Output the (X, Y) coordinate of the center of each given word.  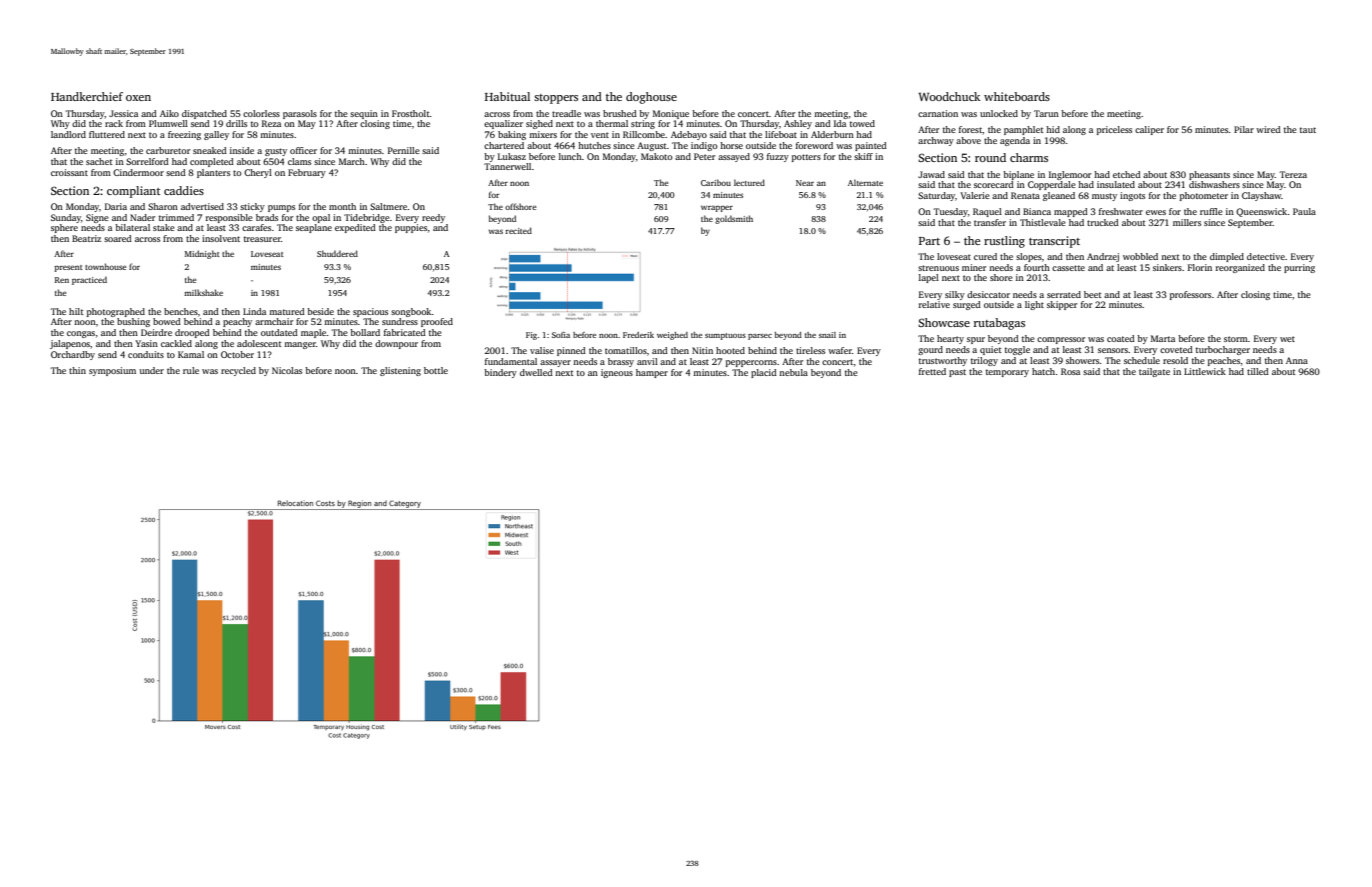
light (1034, 305)
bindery (500, 373)
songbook (411, 312)
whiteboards (1017, 96)
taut (1308, 130)
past (957, 373)
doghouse (651, 98)
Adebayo (689, 135)
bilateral (132, 227)
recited (518, 230)
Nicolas (287, 370)
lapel (929, 278)
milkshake (203, 292)
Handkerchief (87, 96)
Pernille (404, 150)
